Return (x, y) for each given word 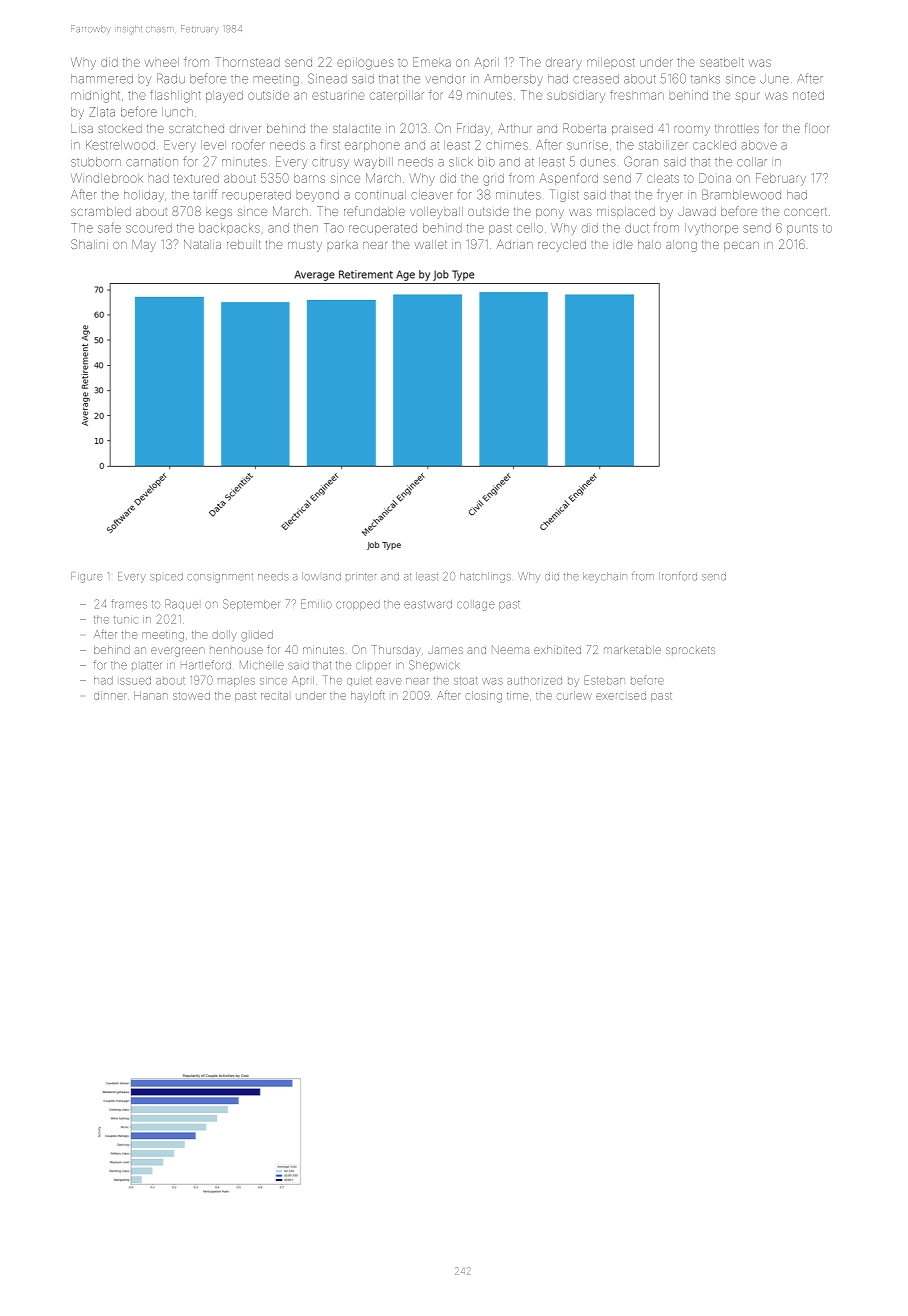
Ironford (678, 576)
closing (483, 697)
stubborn (96, 162)
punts (802, 229)
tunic (126, 620)
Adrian (515, 244)
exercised (621, 696)
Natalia (202, 244)
